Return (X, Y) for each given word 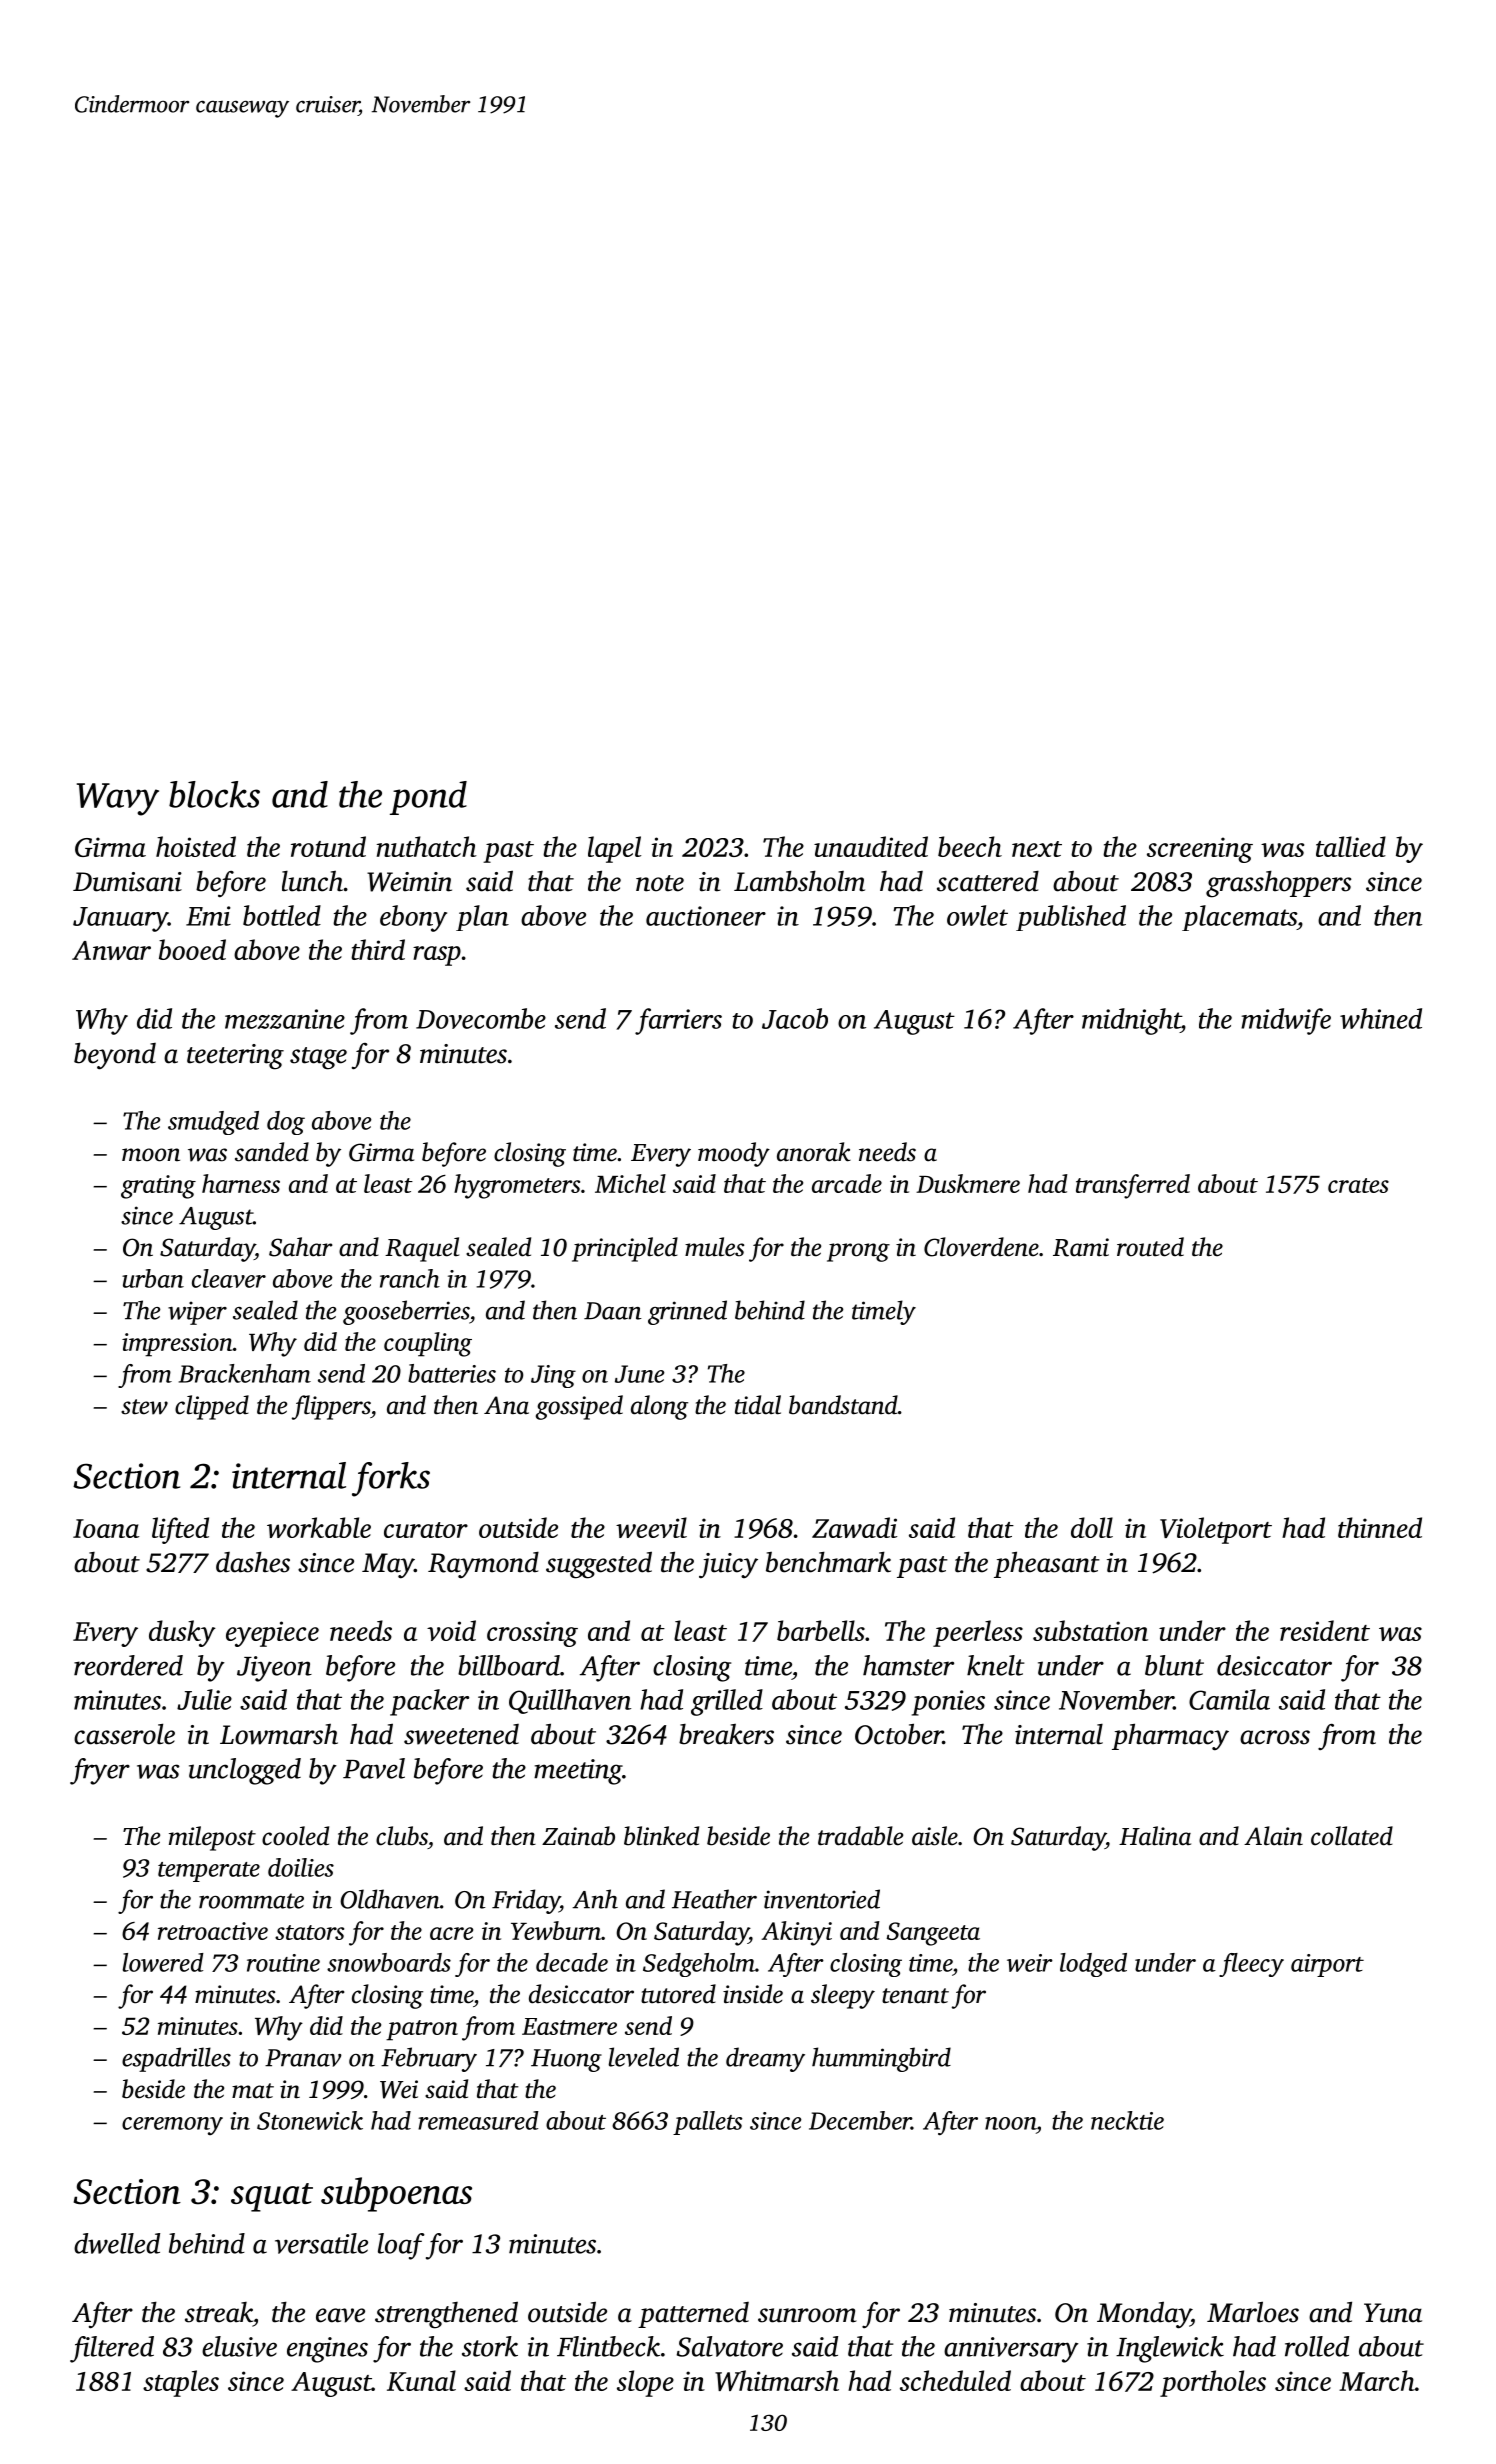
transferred (1133, 1186)
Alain (1273, 1836)
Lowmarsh (279, 1734)
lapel (614, 849)
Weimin (409, 882)
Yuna (1393, 2313)
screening (1200, 850)
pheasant (1047, 1564)
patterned (693, 2315)
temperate (209, 1872)
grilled (727, 1702)
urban (153, 1278)
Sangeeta (933, 1934)
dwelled (117, 2243)
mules (714, 1247)
